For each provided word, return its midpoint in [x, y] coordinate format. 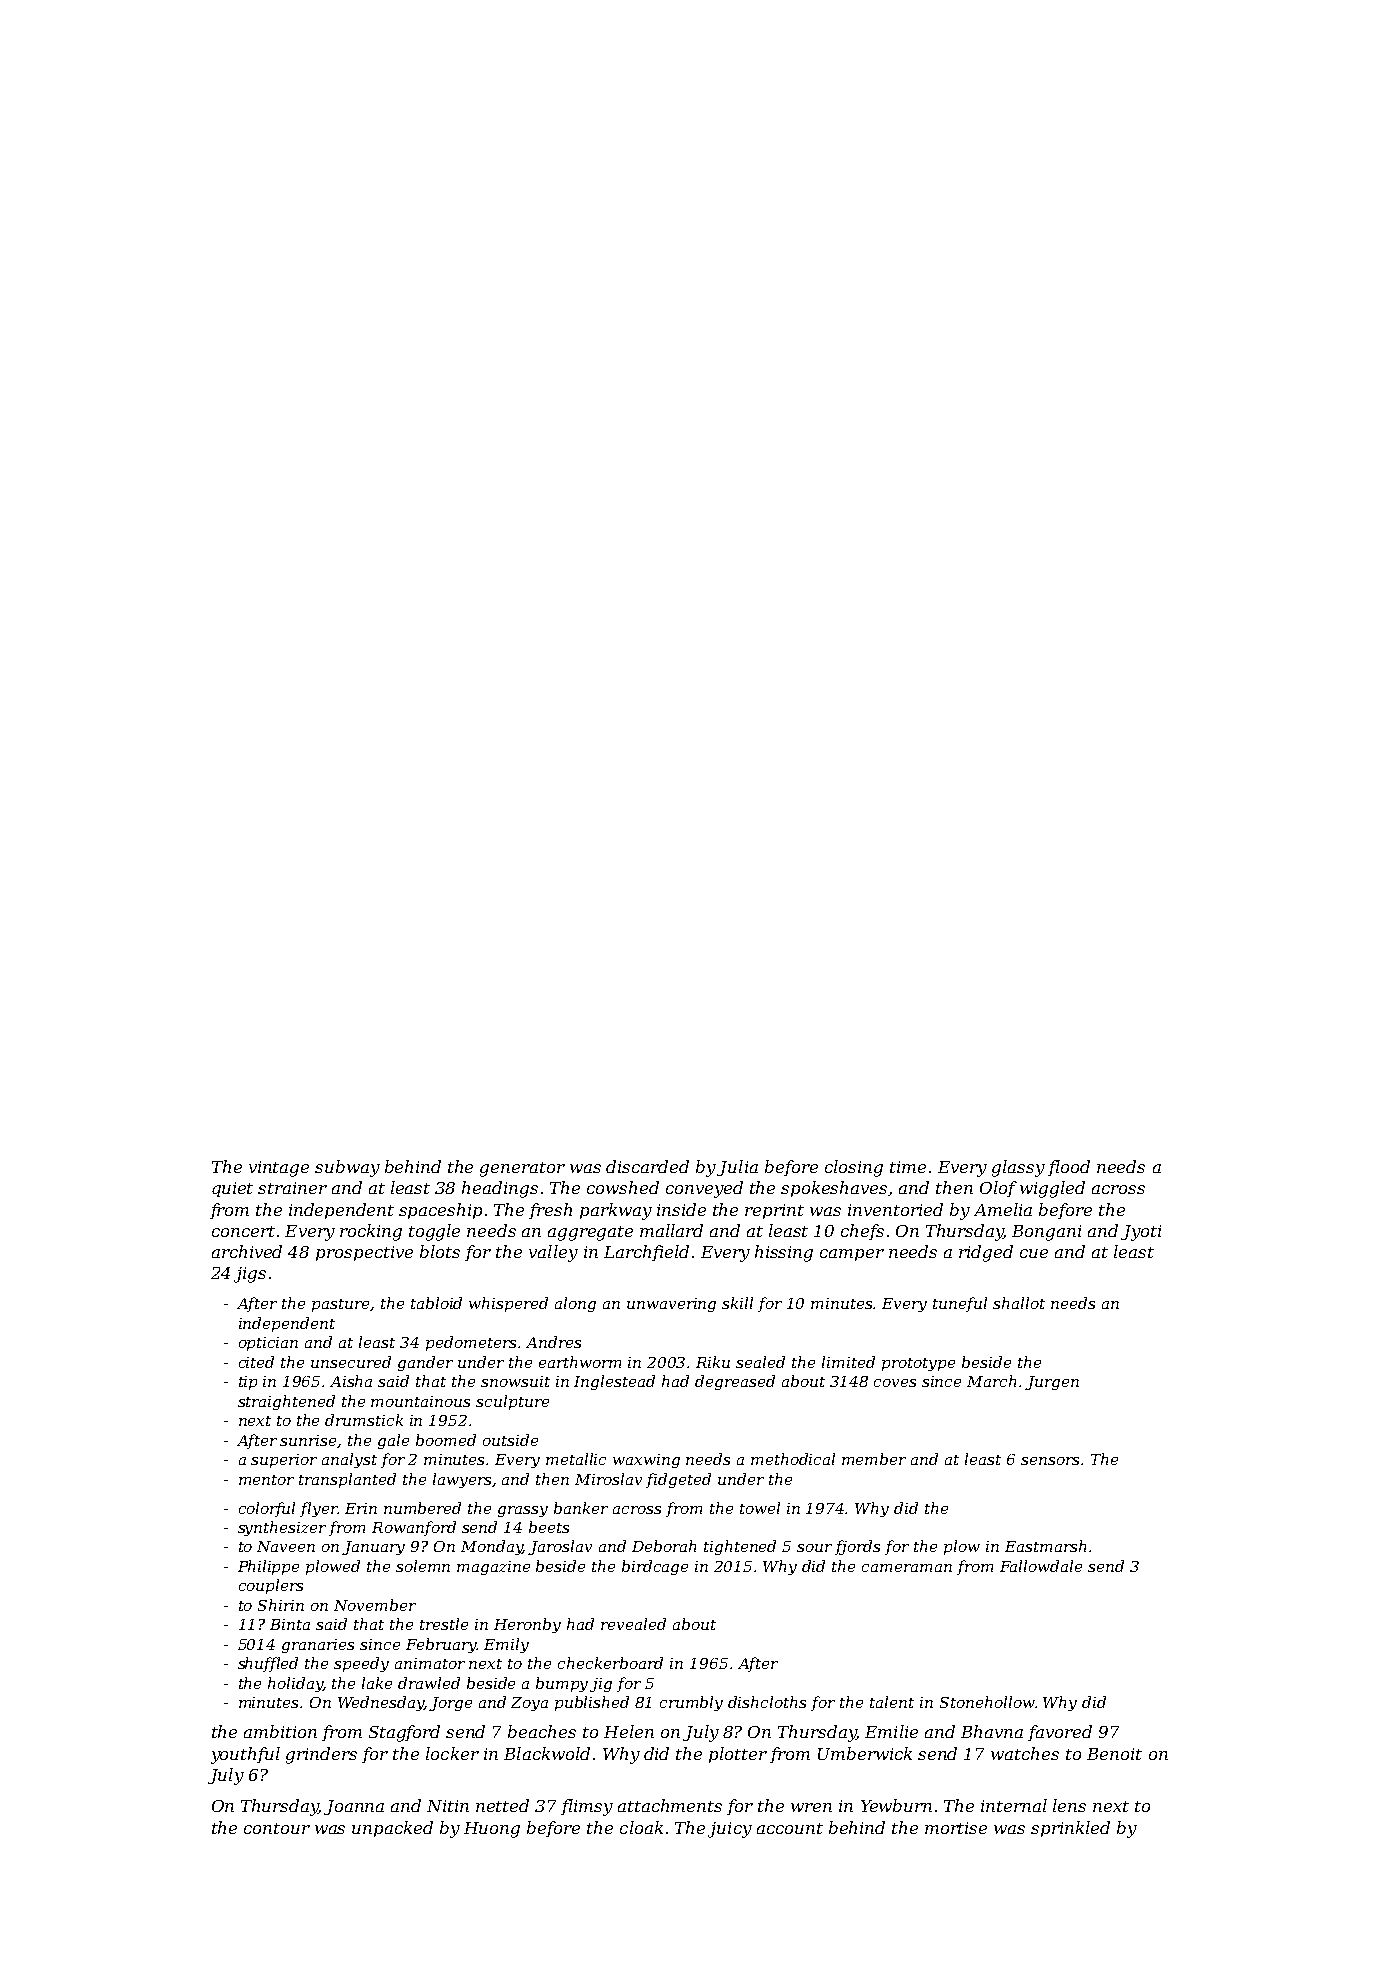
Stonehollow [987, 1702]
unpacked [392, 1829]
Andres [553, 1342]
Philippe [268, 1567]
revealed [633, 1624]
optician [268, 1344]
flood [1069, 1168]
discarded [647, 1166]
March [991, 1381]
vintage [279, 1169]
